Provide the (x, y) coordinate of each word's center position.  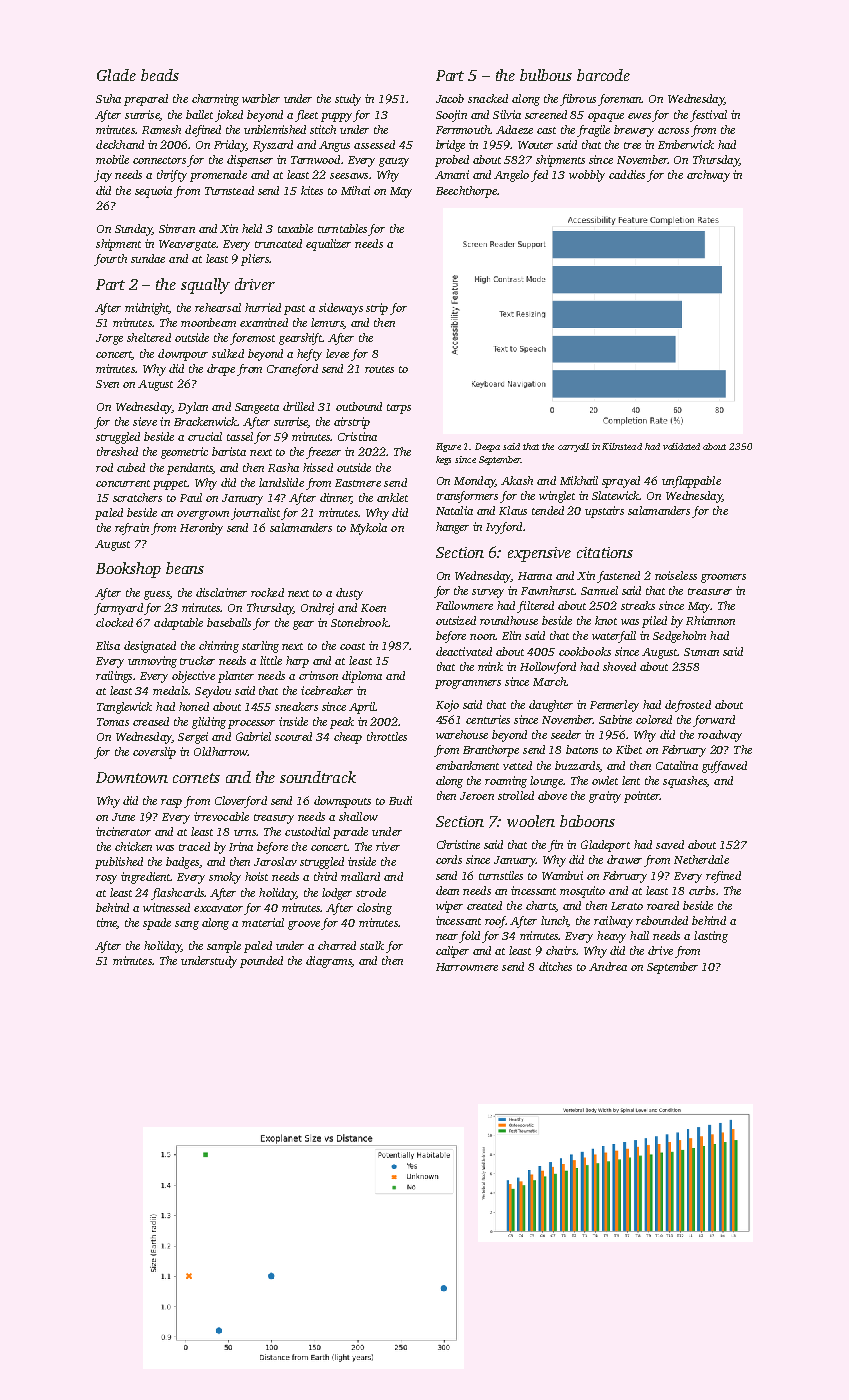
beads (160, 75)
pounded (261, 962)
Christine (458, 844)
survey (488, 593)
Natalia (454, 510)
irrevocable (221, 816)
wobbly (587, 176)
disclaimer (221, 592)
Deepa (487, 447)
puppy (336, 117)
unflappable (691, 482)
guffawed (724, 767)
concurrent (123, 483)
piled (654, 622)
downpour (183, 355)
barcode (603, 75)
